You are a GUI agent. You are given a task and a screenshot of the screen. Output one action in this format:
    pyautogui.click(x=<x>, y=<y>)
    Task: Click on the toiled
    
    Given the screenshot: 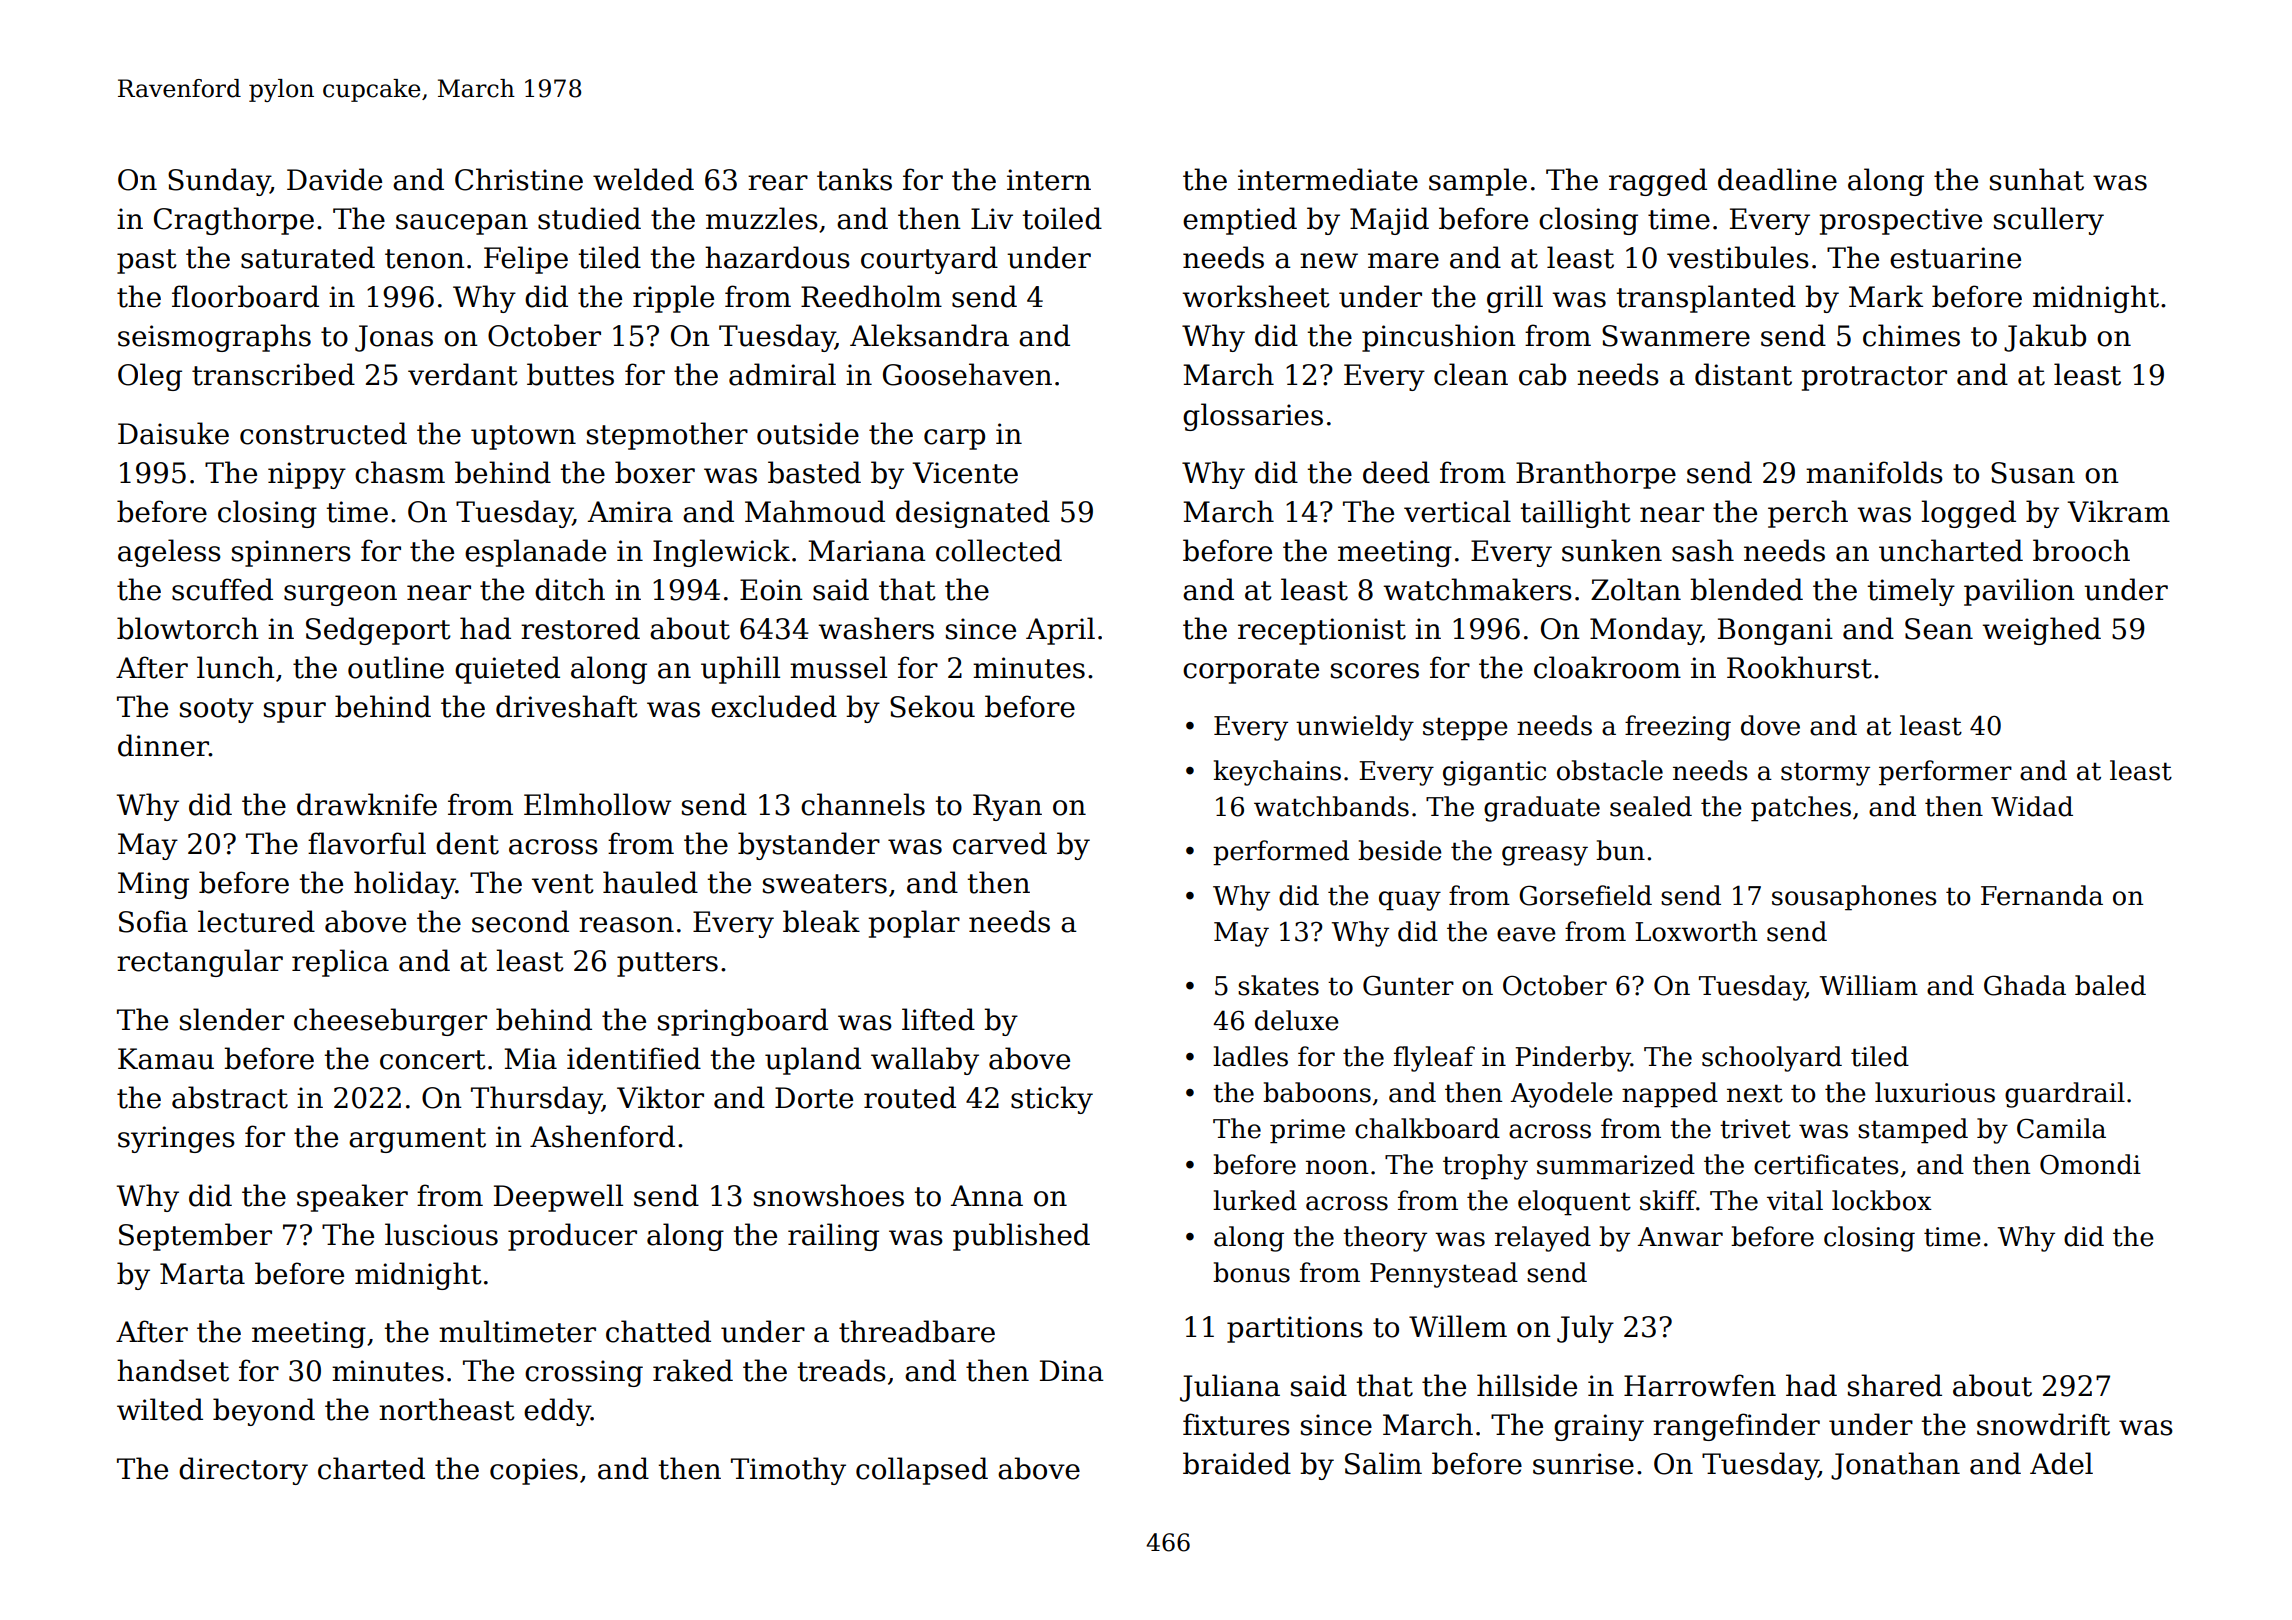 What is the action you would take?
    pyautogui.click(x=1062, y=218)
